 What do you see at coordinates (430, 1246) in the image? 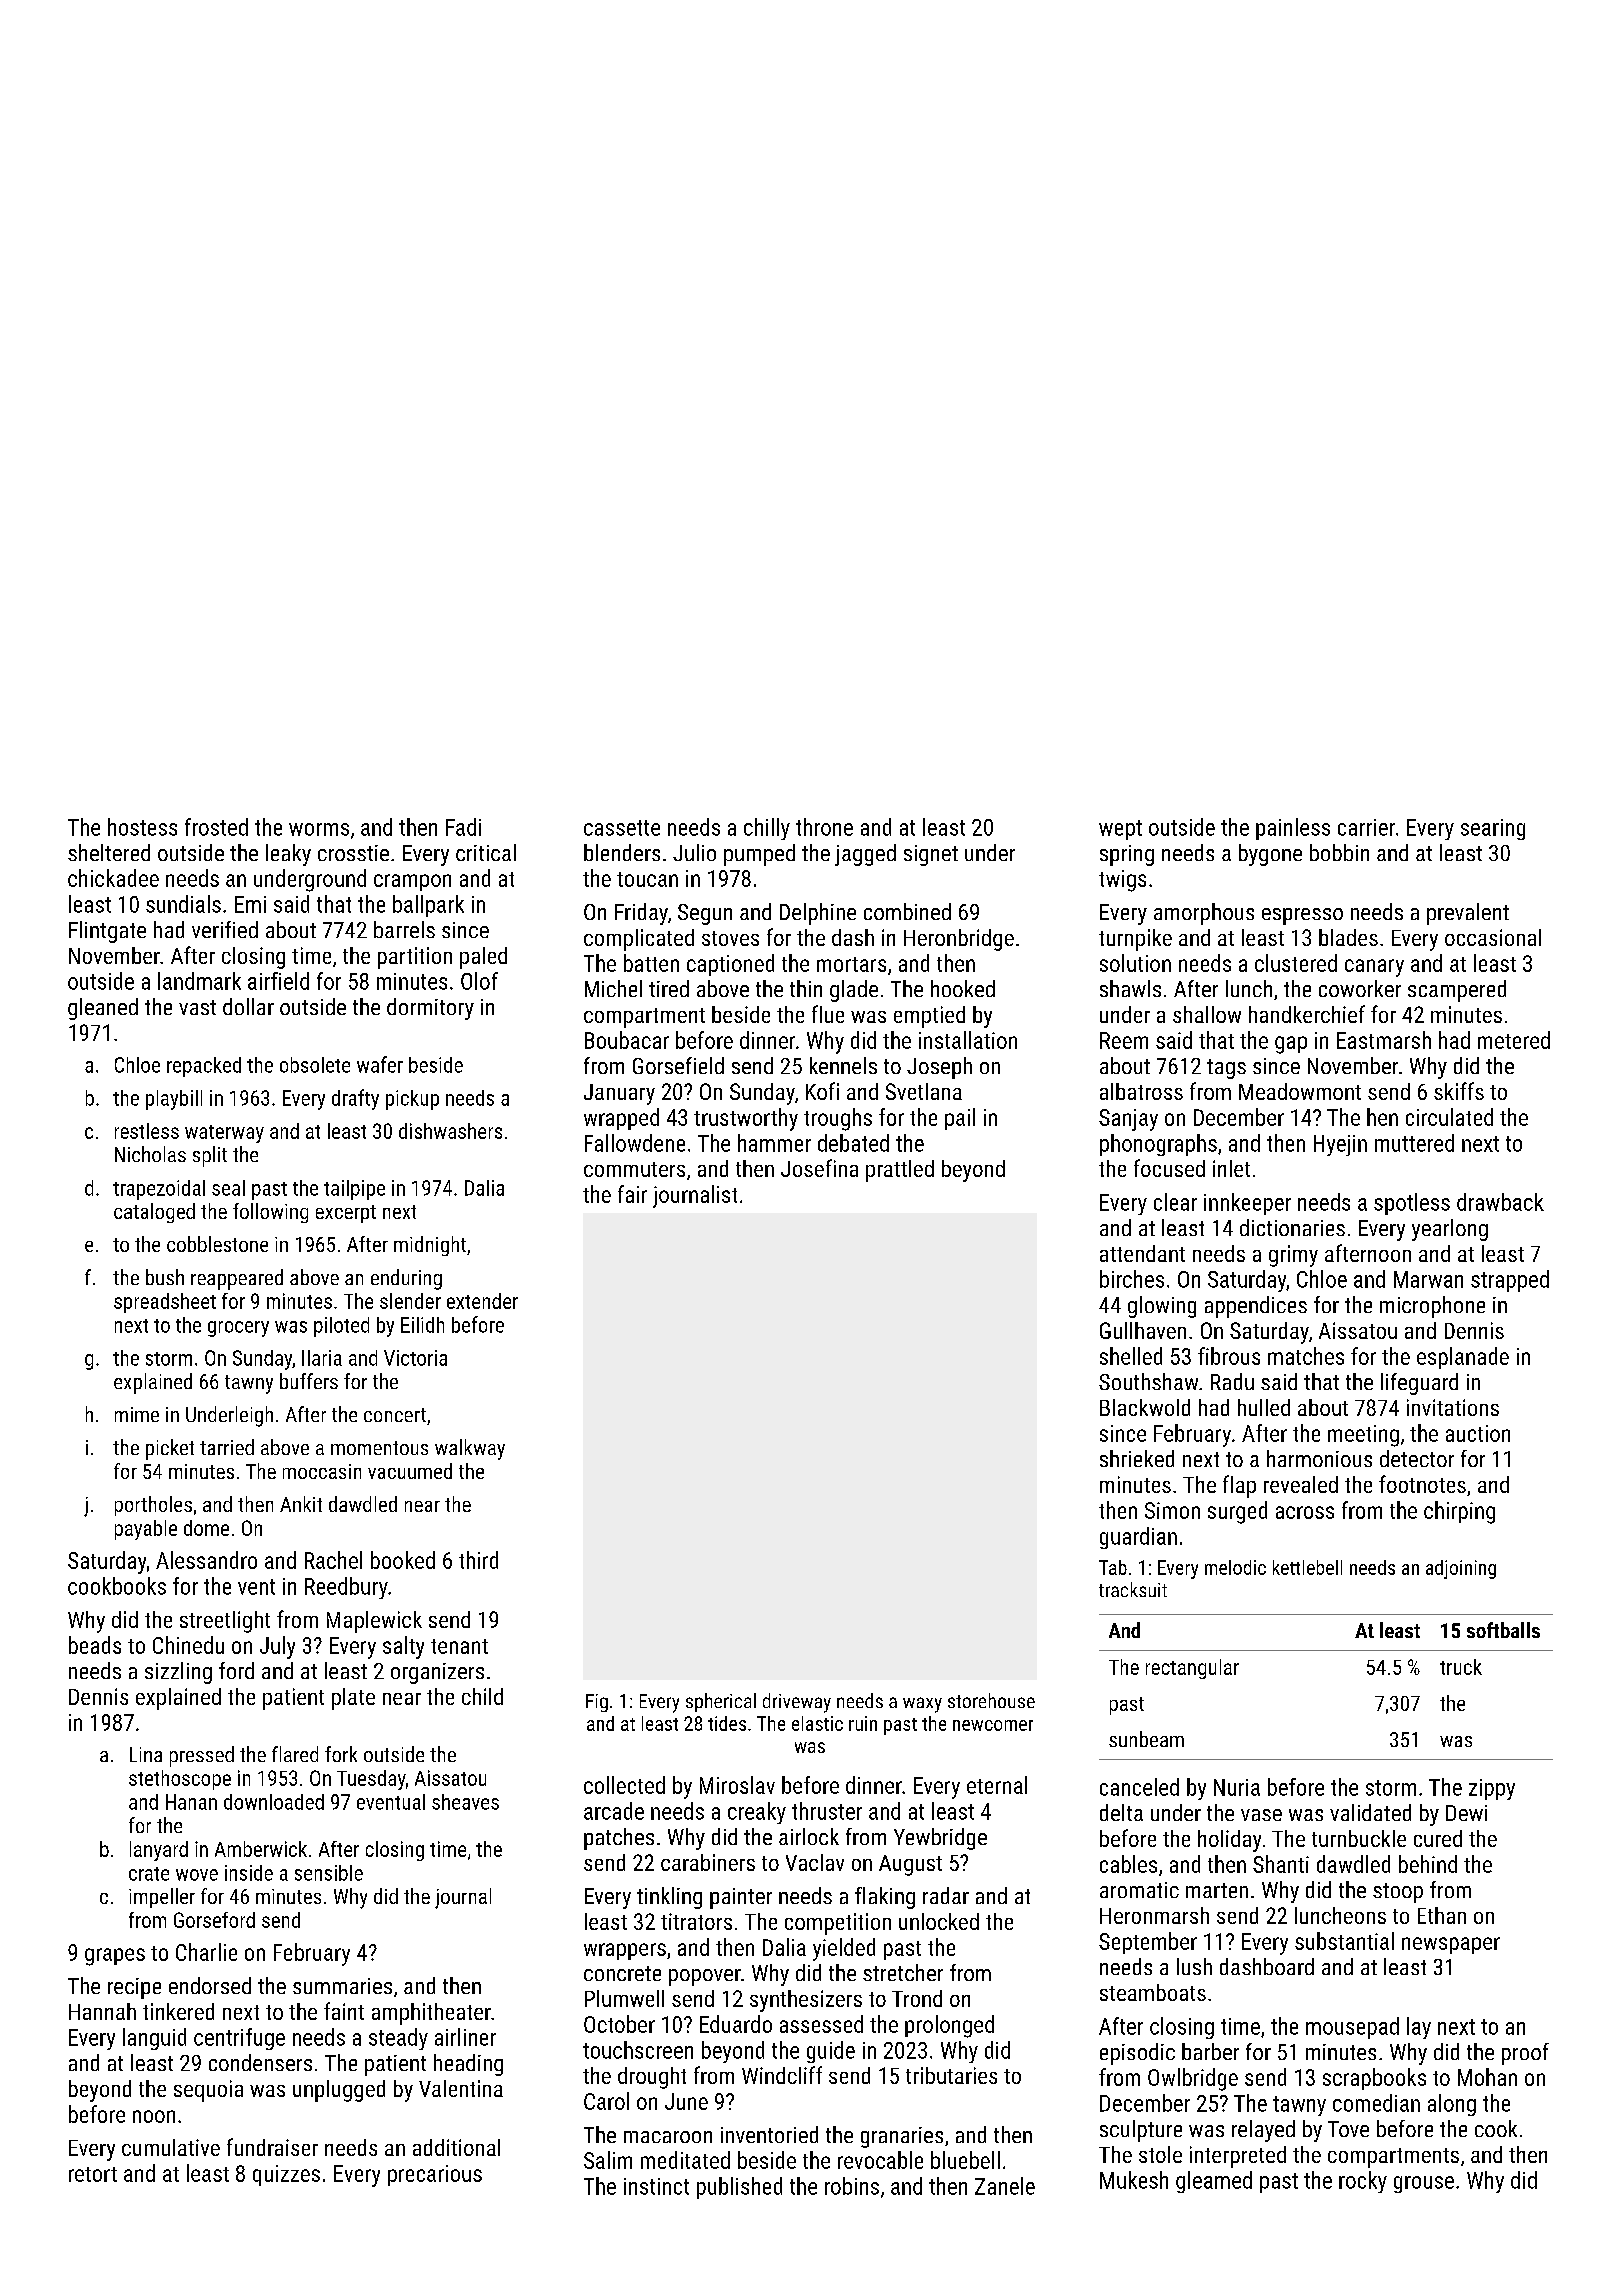
I see `midnight` at bounding box center [430, 1246].
